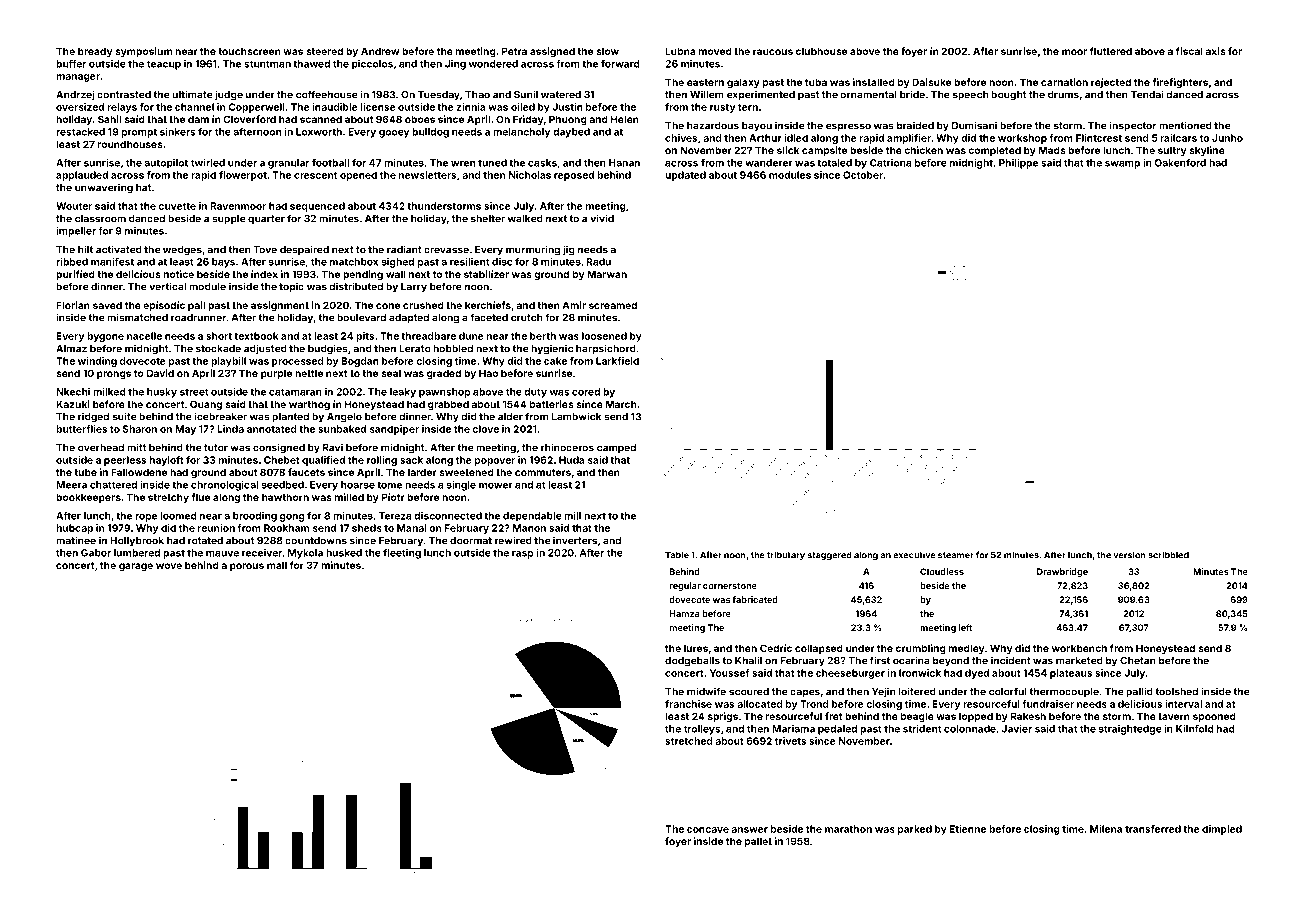  Describe the element at coordinates (786, 555) in the document. I see `tributary` at that location.
